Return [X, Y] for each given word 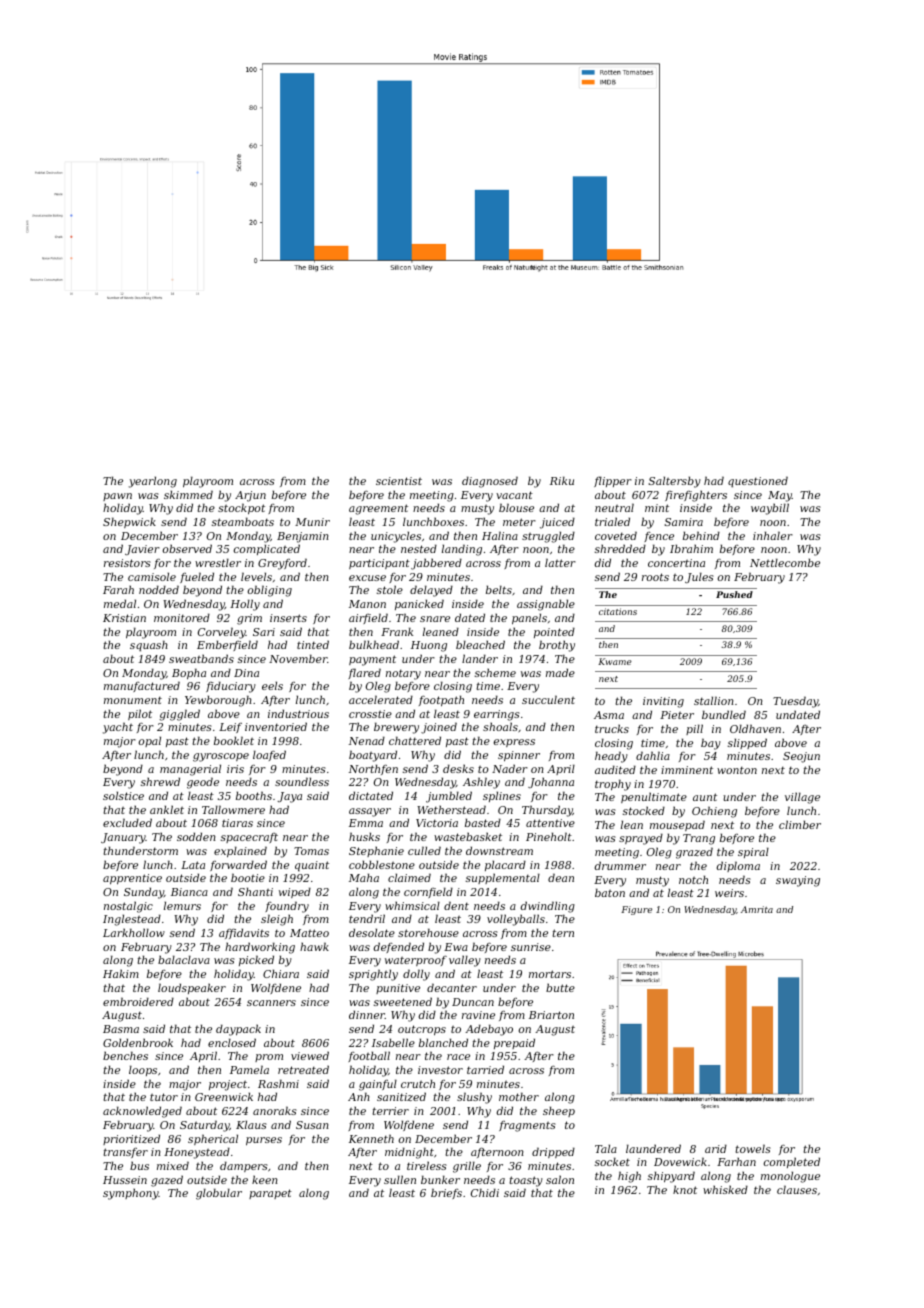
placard [505, 865]
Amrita [757, 909]
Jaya [289, 797]
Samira [683, 522]
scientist [399, 481]
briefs [446, 1193]
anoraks [275, 1110]
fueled [197, 577]
